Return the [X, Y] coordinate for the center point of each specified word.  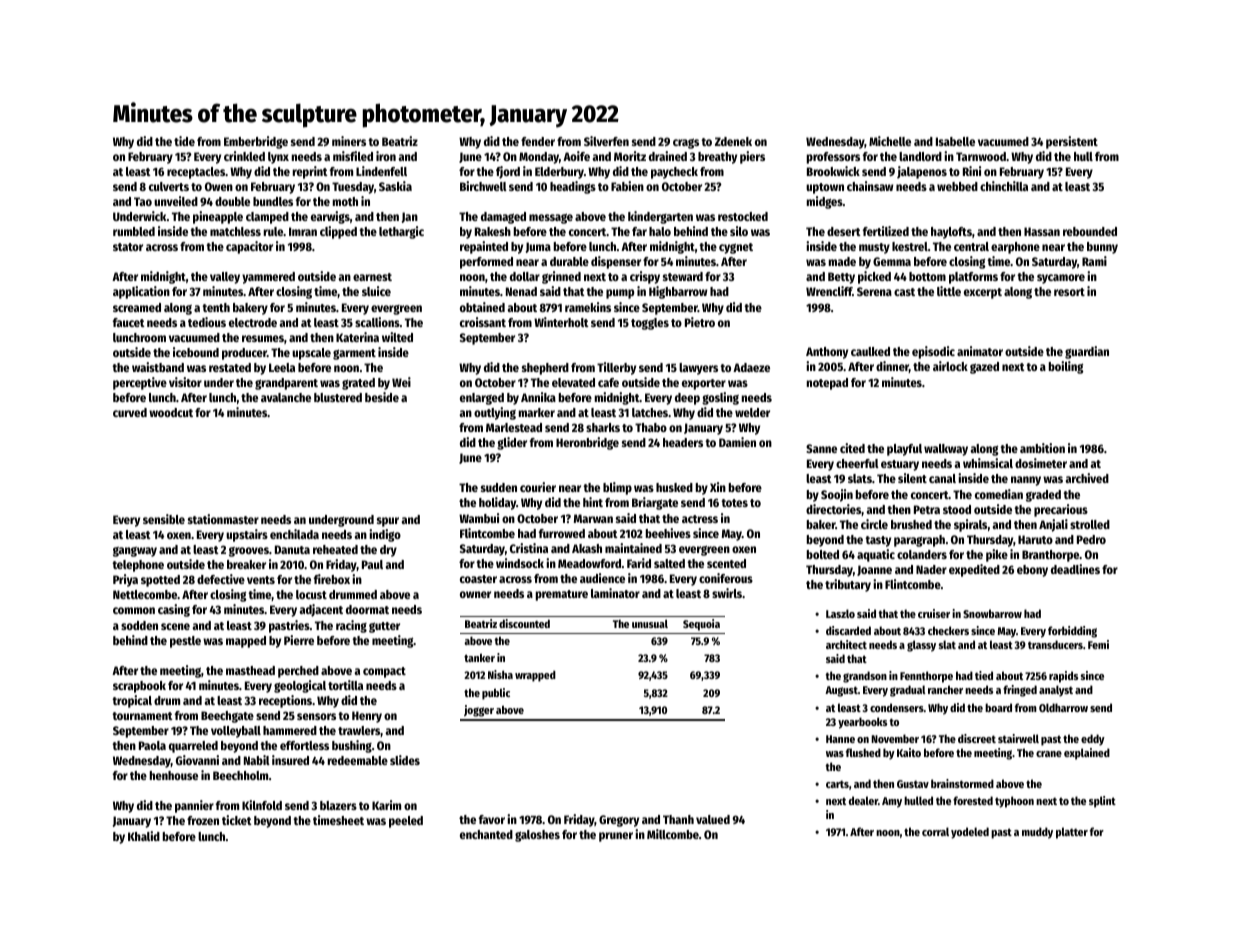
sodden [139, 625]
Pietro [700, 322]
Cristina [529, 548]
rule [273, 231]
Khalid [144, 836]
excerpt [983, 293]
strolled [1090, 524]
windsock [520, 563]
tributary [848, 585]
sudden [499, 487]
